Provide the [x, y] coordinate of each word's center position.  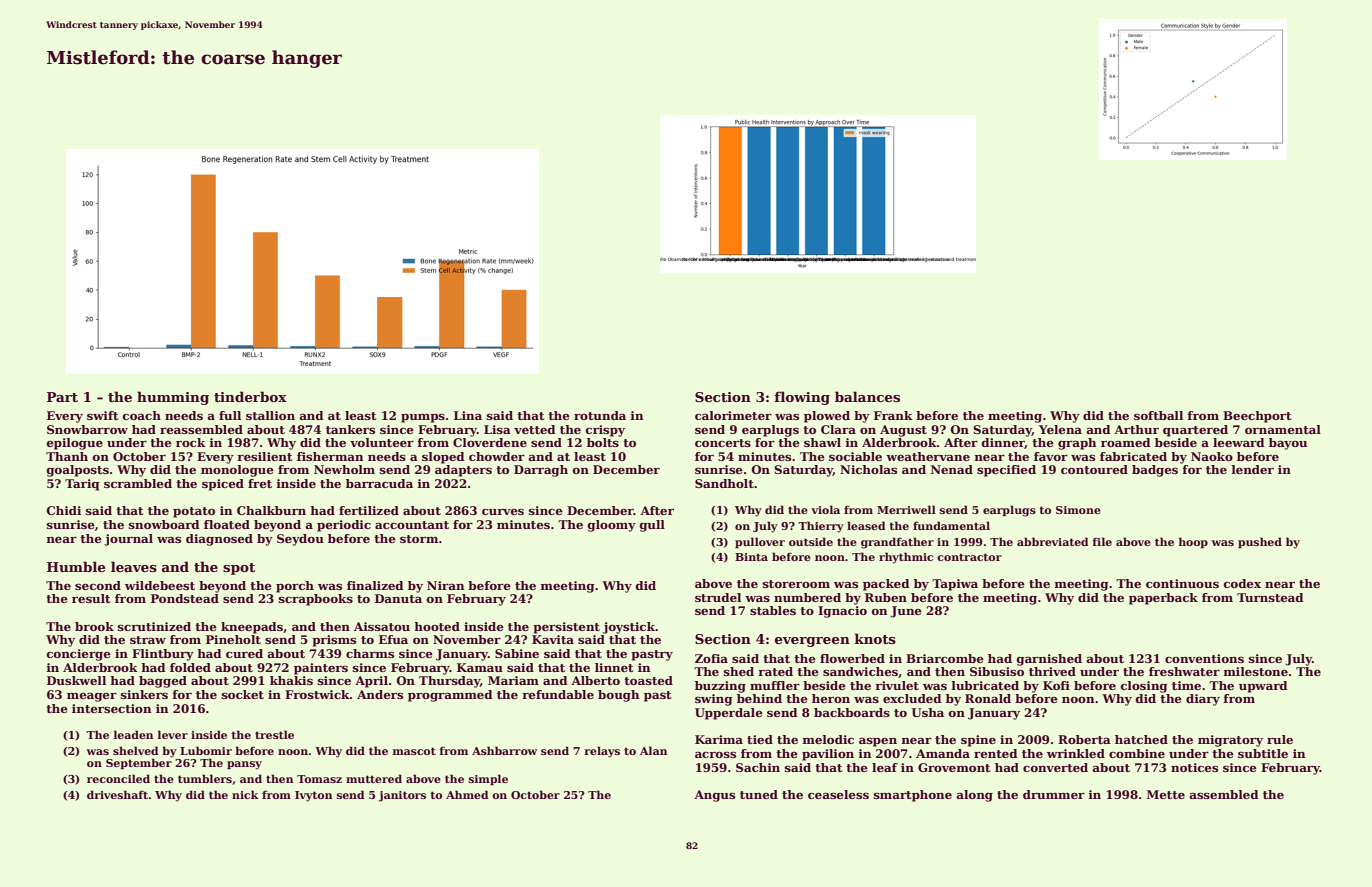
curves [503, 512]
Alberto [595, 680]
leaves [134, 566]
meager [92, 697]
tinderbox [250, 396]
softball [1158, 415]
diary [1203, 700]
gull [652, 526]
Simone [1078, 510]
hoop [1193, 542]
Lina [468, 415]
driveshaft [117, 794]
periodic [344, 526]
